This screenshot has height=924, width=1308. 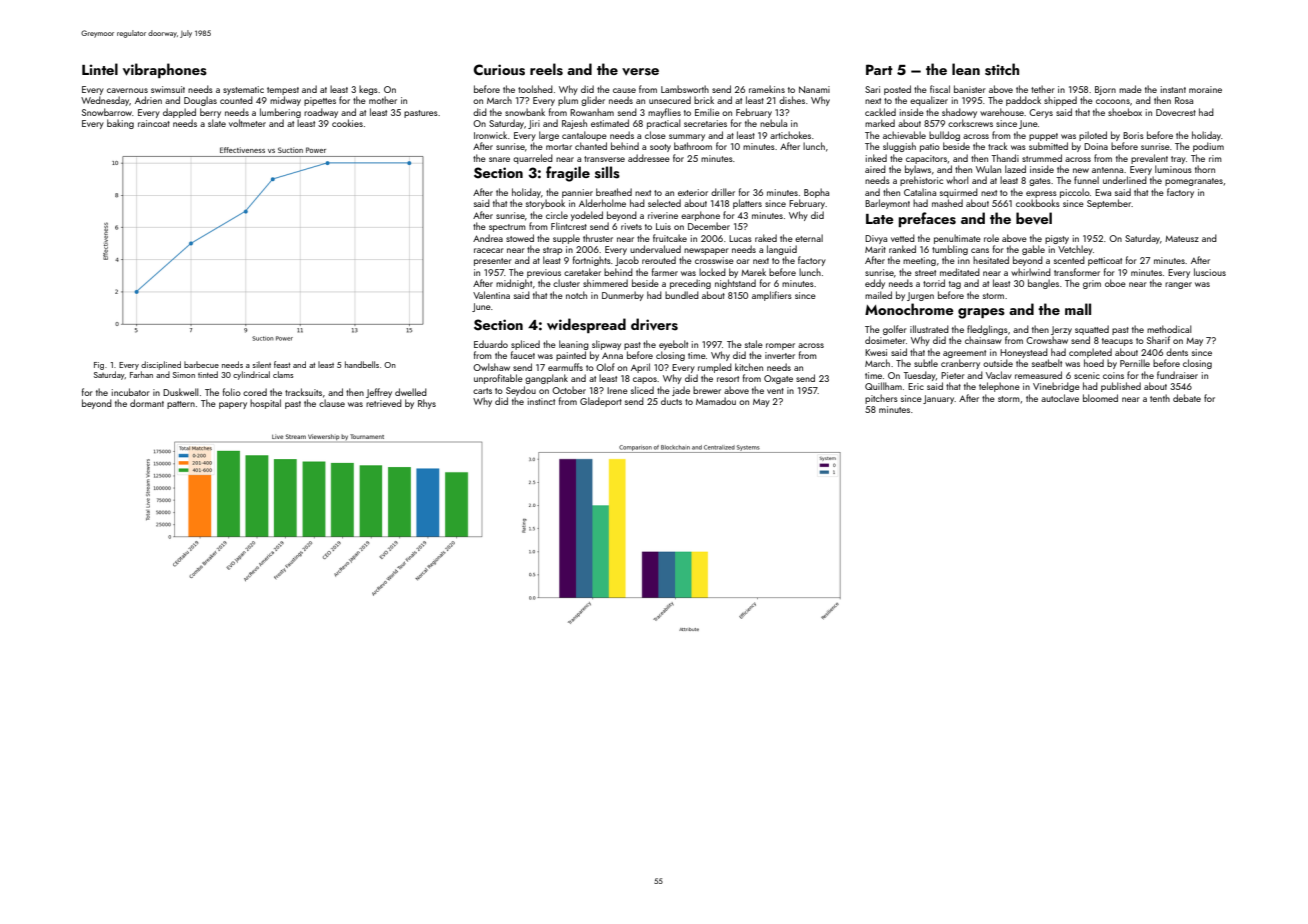 I want to click on earphone, so click(x=700, y=216).
